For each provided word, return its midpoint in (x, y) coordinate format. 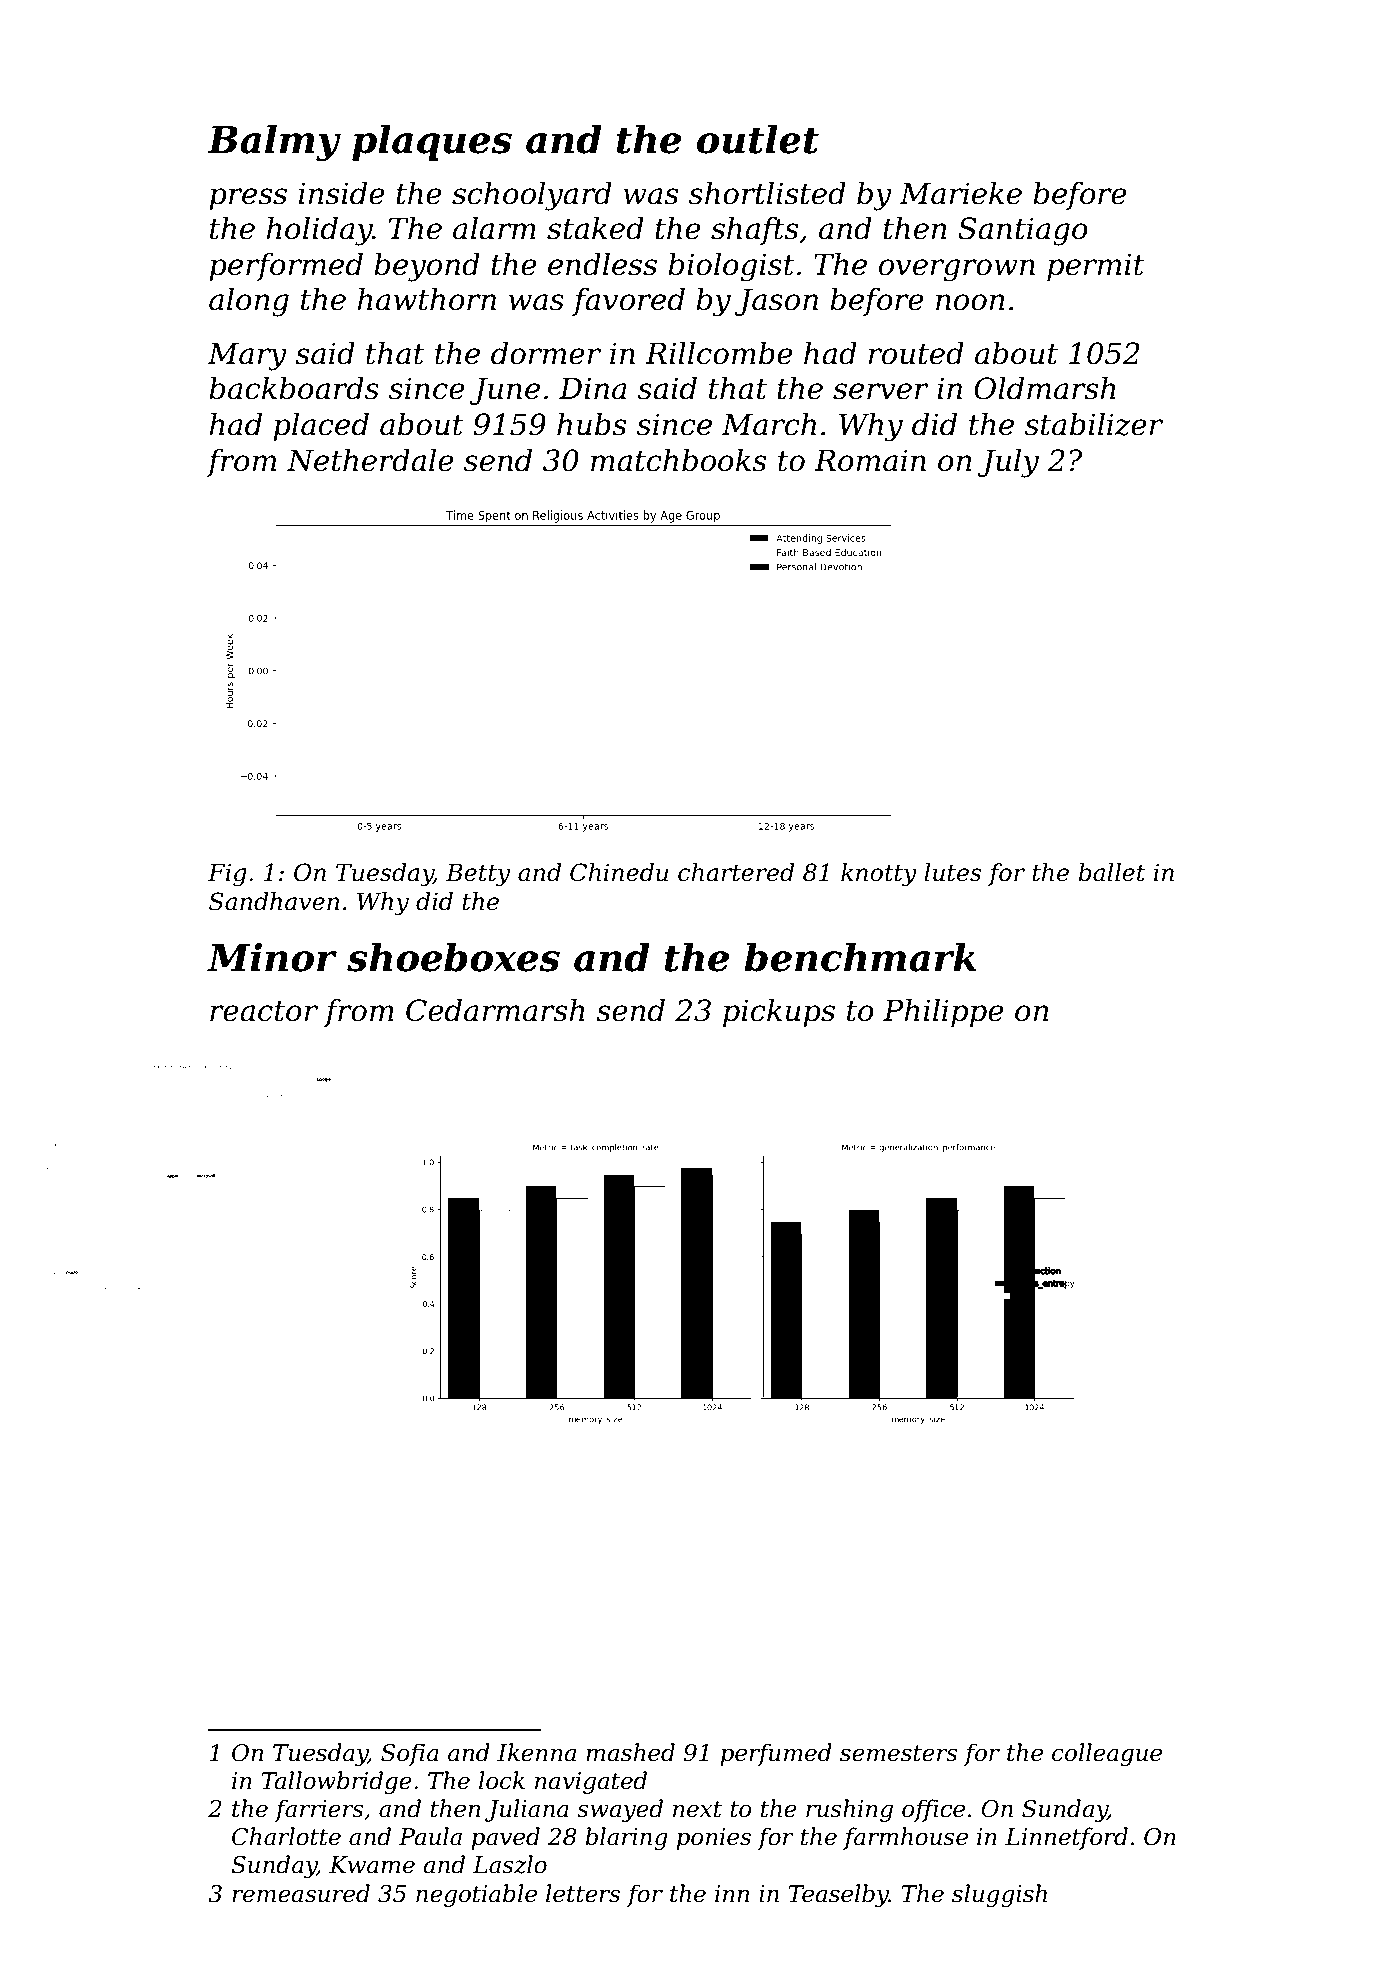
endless (602, 264)
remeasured (301, 1893)
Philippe (943, 1013)
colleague (1107, 1754)
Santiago (1023, 231)
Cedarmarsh (495, 1010)
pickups (779, 1013)
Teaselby (839, 1895)
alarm (494, 228)
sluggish (999, 1895)
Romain (870, 460)
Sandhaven (274, 901)
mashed (630, 1752)
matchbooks (678, 460)
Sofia (410, 1754)
